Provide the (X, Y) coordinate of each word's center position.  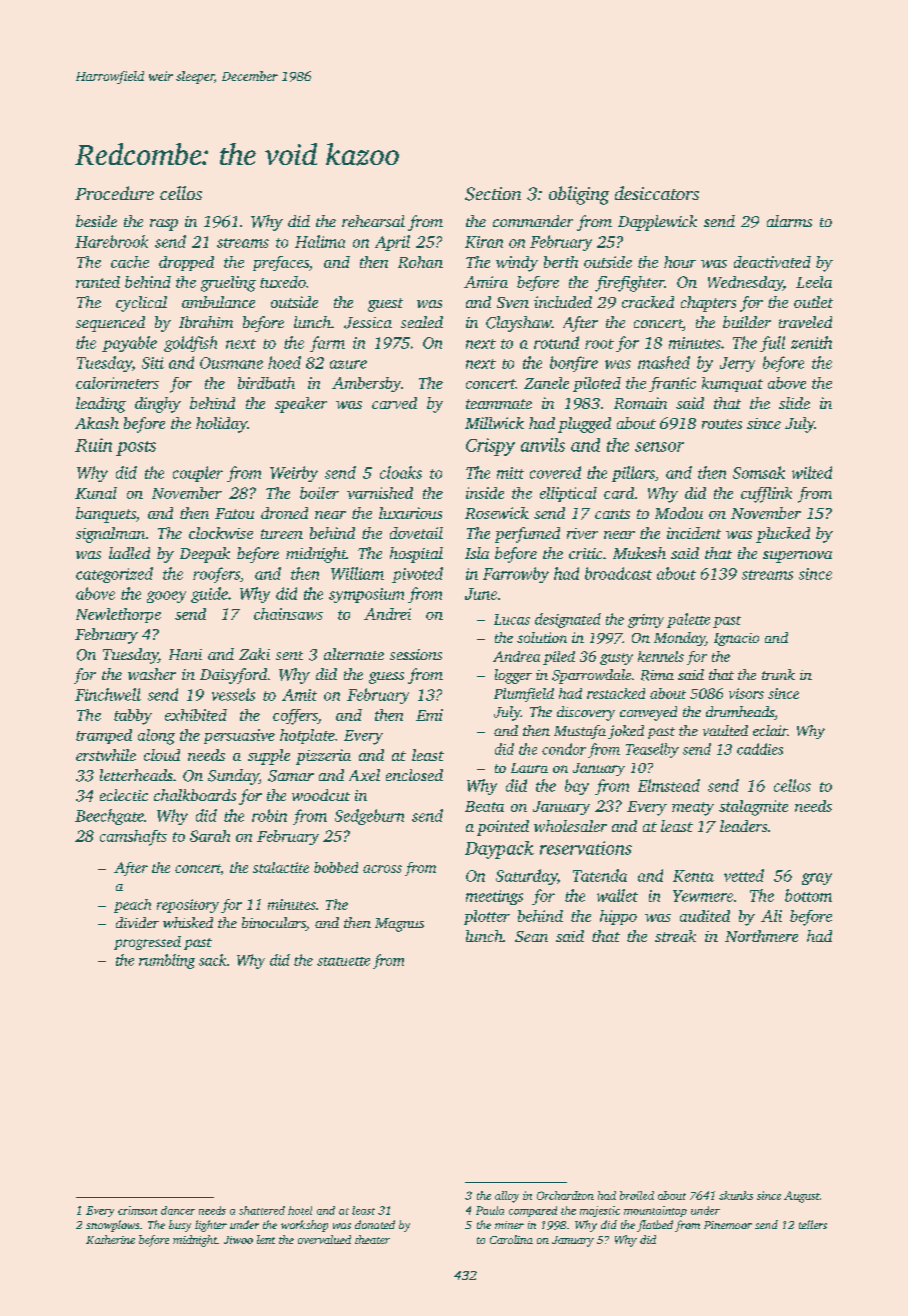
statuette (343, 961)
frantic (672, 384)
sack (212, 960)
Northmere (761, 936)
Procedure (114, 193)
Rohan (420, 262)
